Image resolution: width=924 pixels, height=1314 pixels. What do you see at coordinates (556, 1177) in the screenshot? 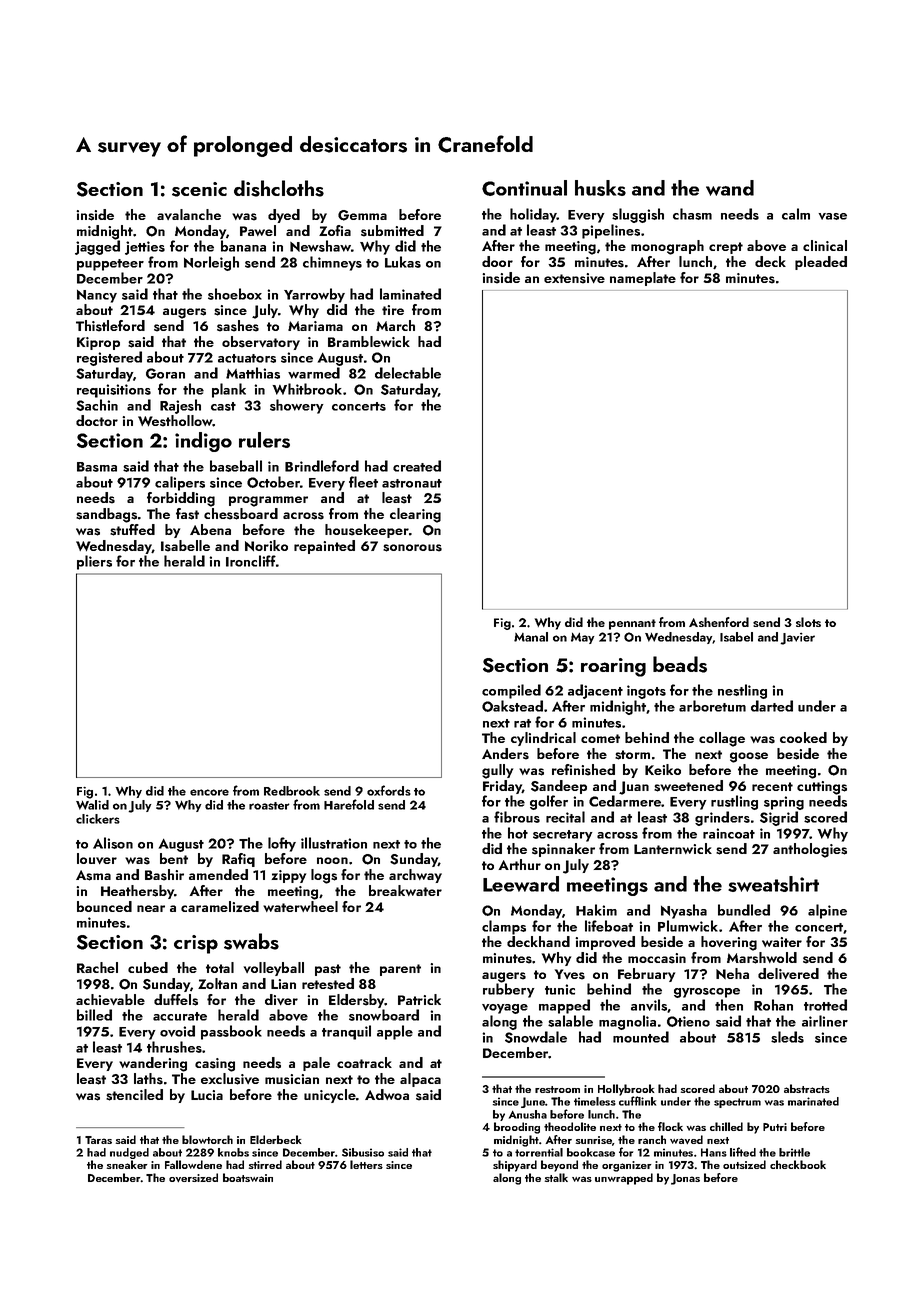
I see `stalk` at bounding box center [556, 1177].
